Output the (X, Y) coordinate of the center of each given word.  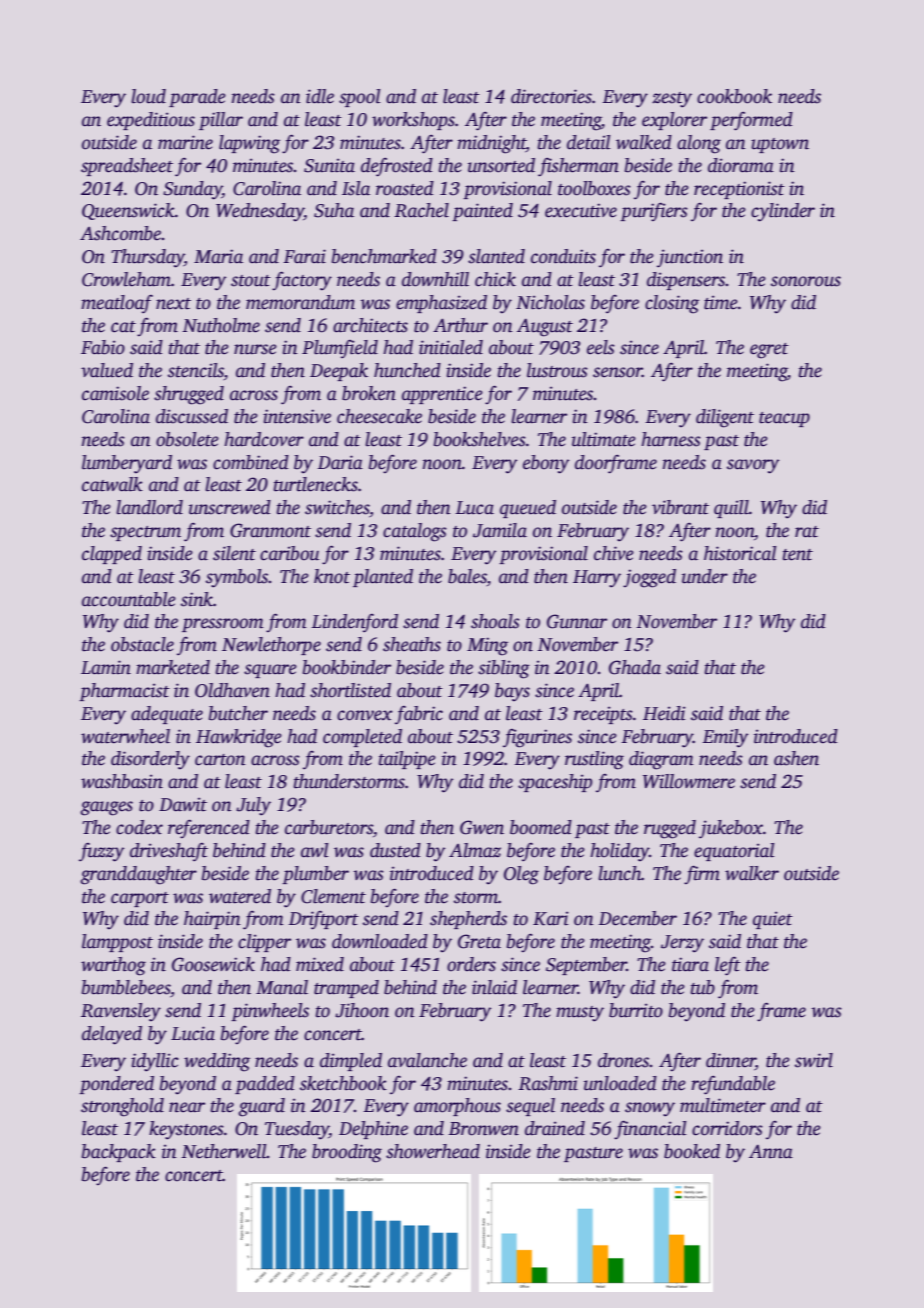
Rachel (421, 210)
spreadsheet (127, 167)
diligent (725, 418)
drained (555, 1128)
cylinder (783, 212)
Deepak (339, 372)
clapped (112, 555)
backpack (118, 1153)
